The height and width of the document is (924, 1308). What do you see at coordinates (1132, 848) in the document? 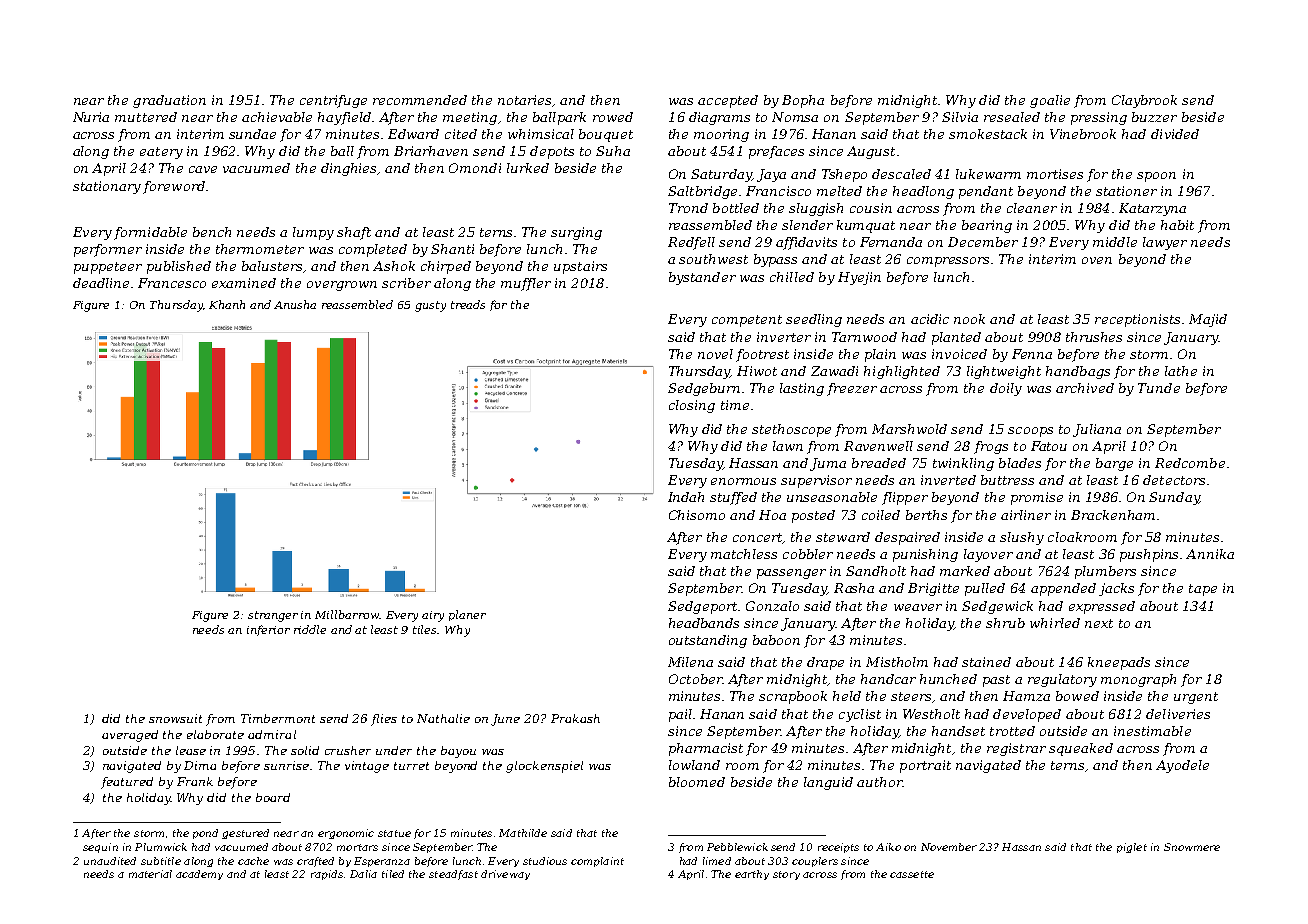
I see `piglet` at bounding box center [1132, 848].
